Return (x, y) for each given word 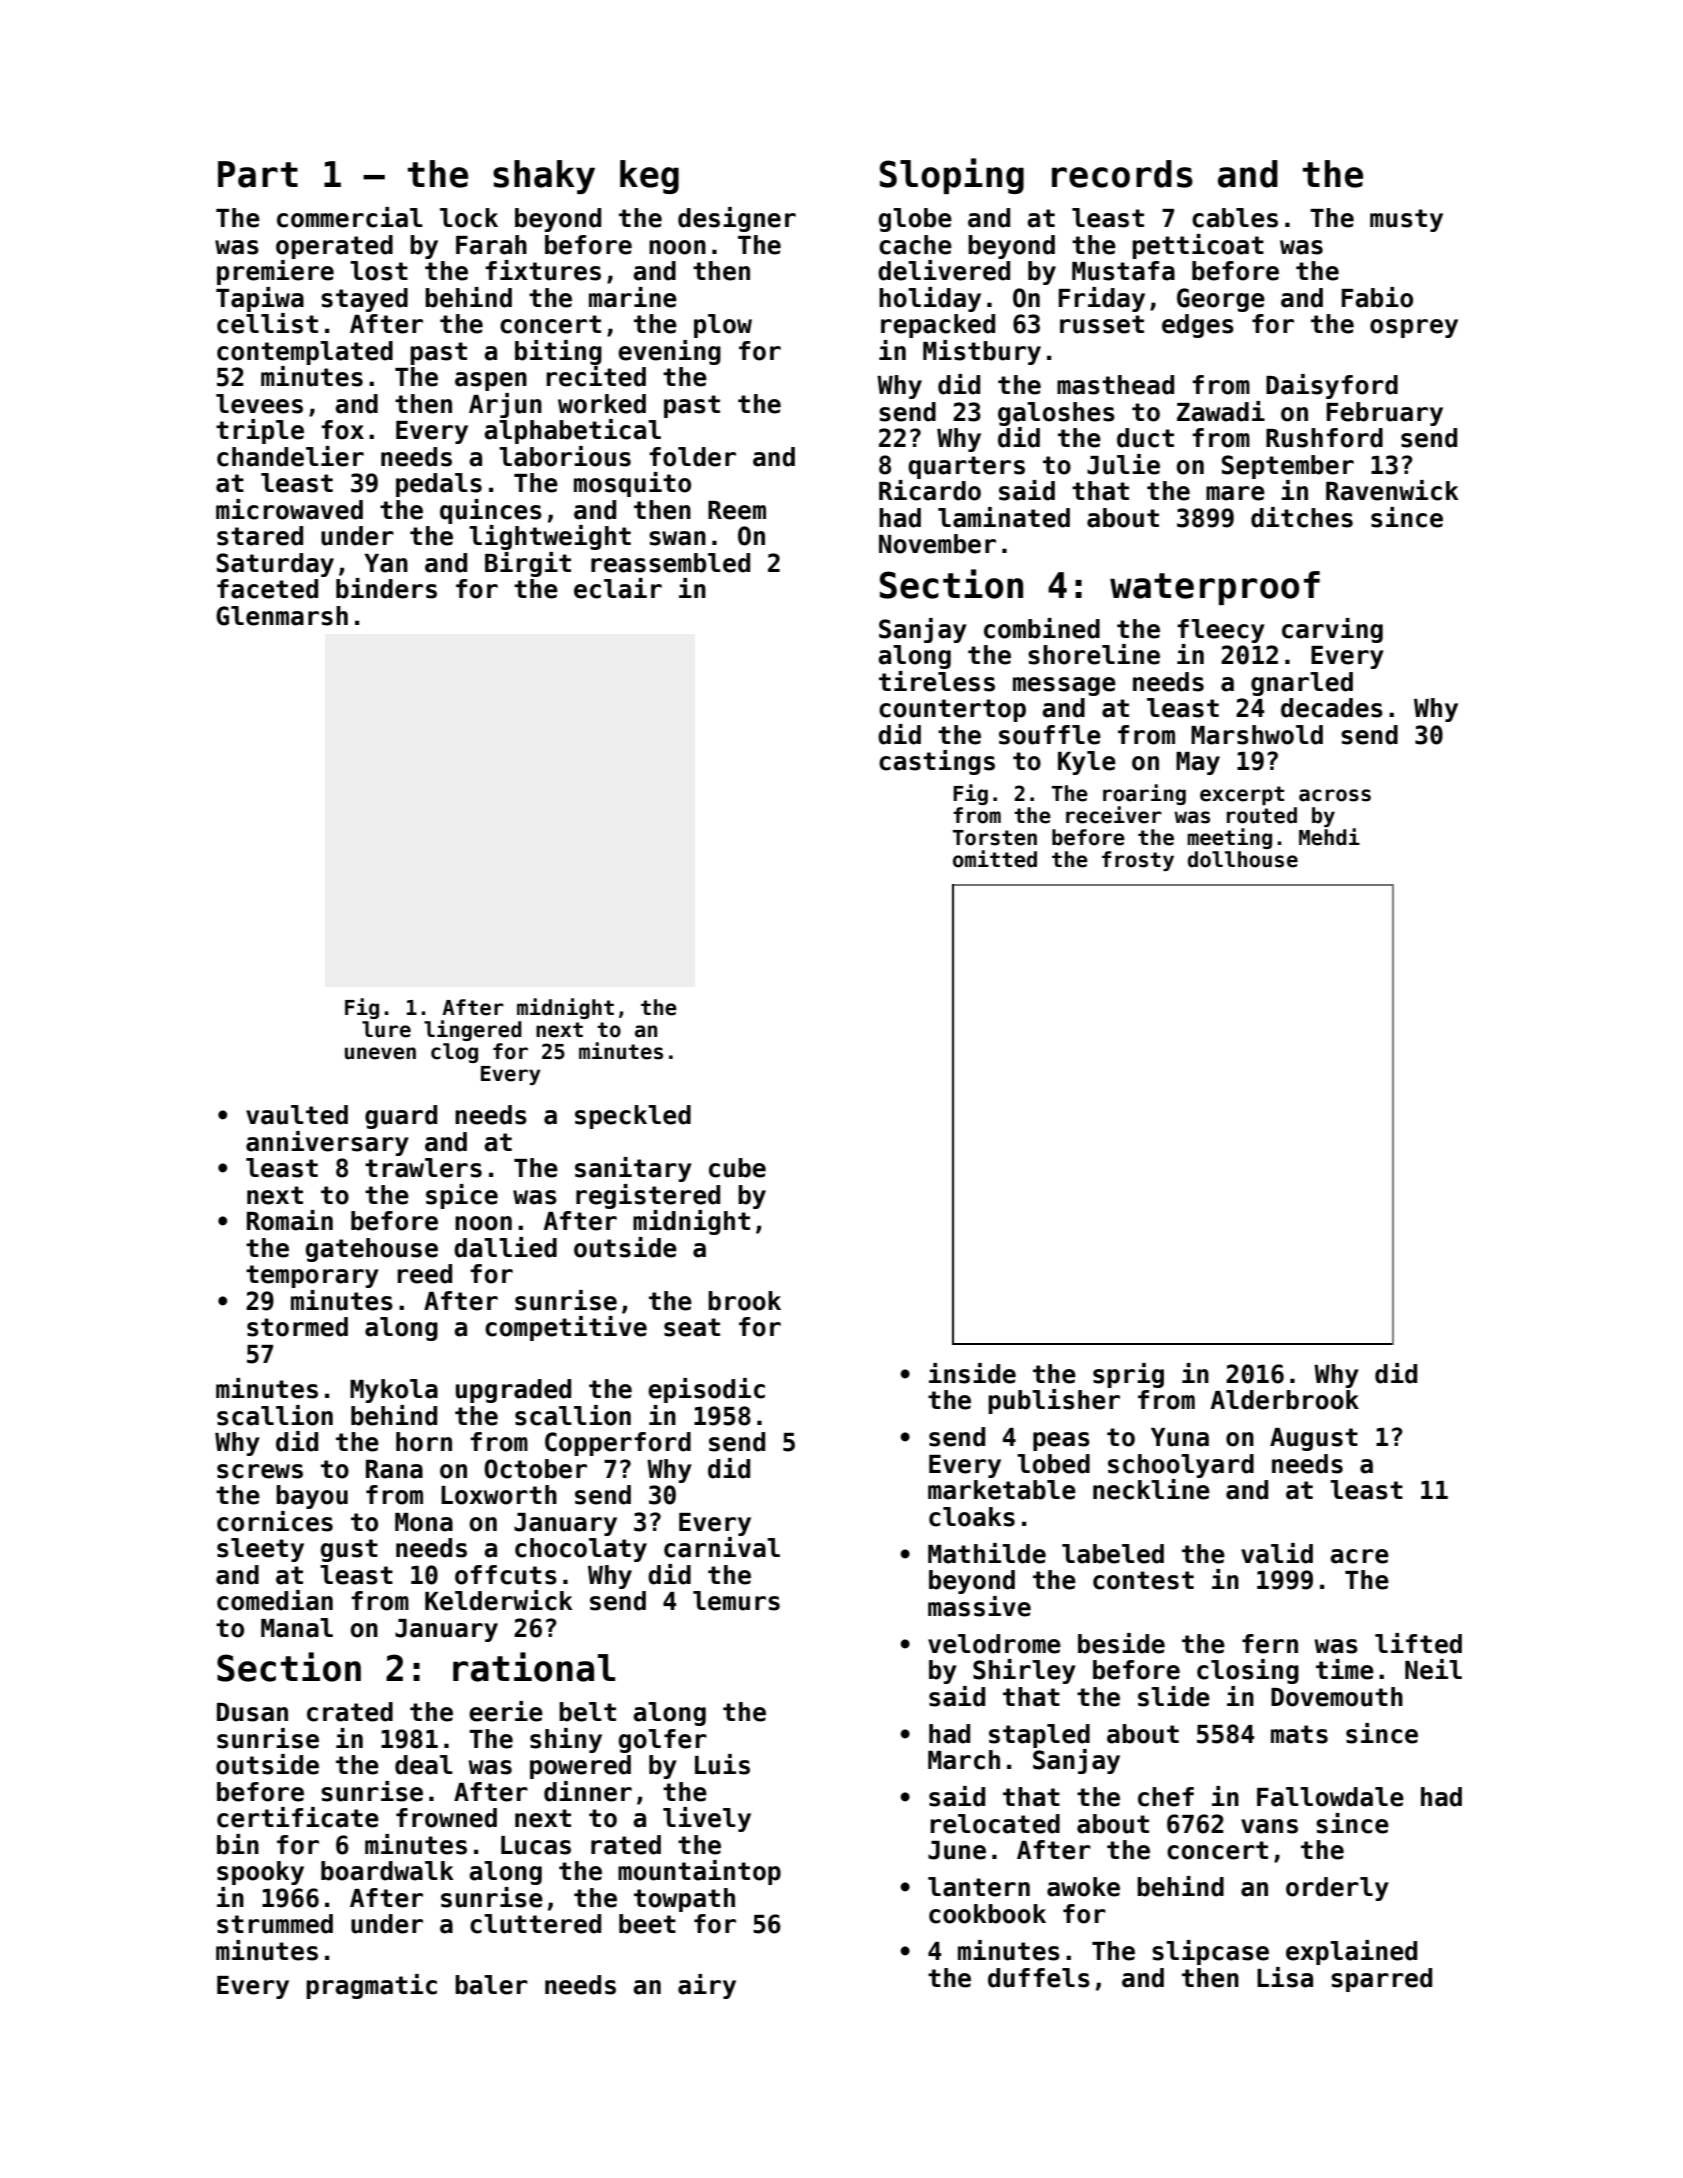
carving (1332, 630)
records (1122, 174)
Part (258, 174)
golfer (663, 1741)
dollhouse (1243, 859)
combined (1042, 628)
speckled (633, 1117)
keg (649, 177)
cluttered (535, 1924)
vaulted (297, 1115)
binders (386, 588)
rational (534, 1667)
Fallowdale (1330, 1797)
